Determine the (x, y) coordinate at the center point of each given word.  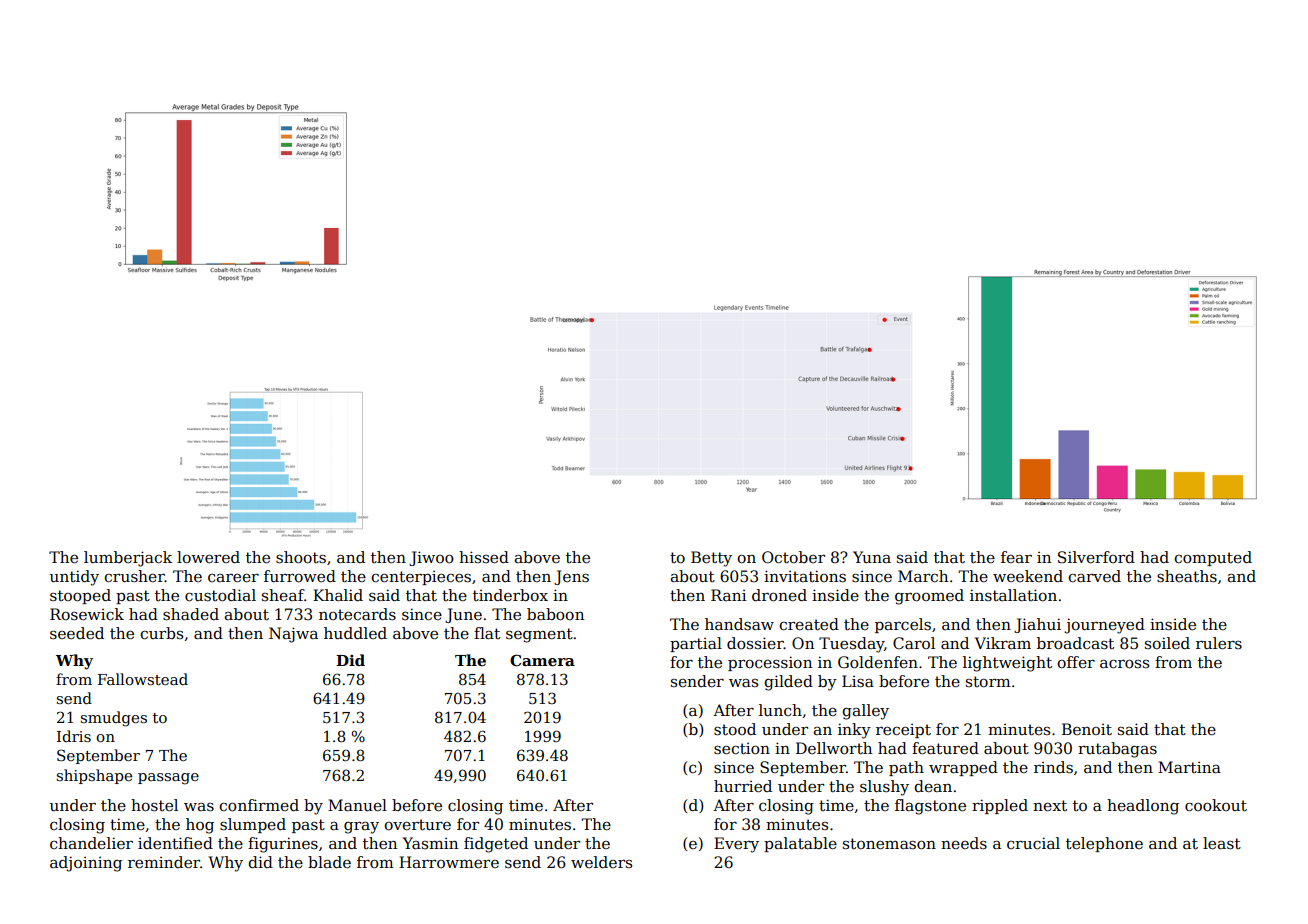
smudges (114, 719)
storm (988, 681)
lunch (780, 710)
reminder (164, 862)
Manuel (357, 805)
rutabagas (1117, 750)
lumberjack (128, 559)
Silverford (1096, 557)
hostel (154, 805)
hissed (484, 557)
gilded (788, 683)
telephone (1104, 844)
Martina (1189, 767)
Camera (542, 660)
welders (601, 862)
